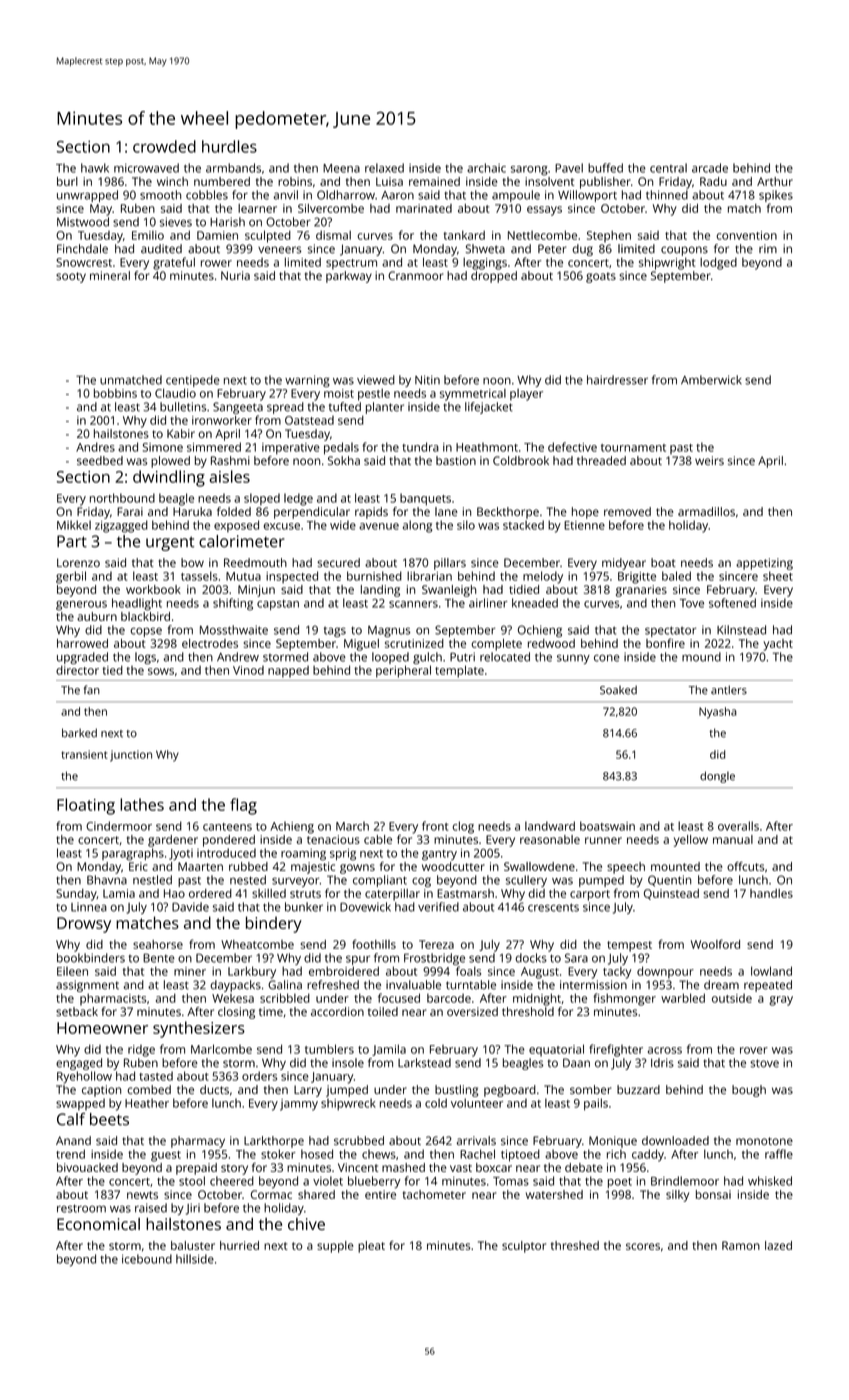  I want to click on scullery, so click(526, 881).
